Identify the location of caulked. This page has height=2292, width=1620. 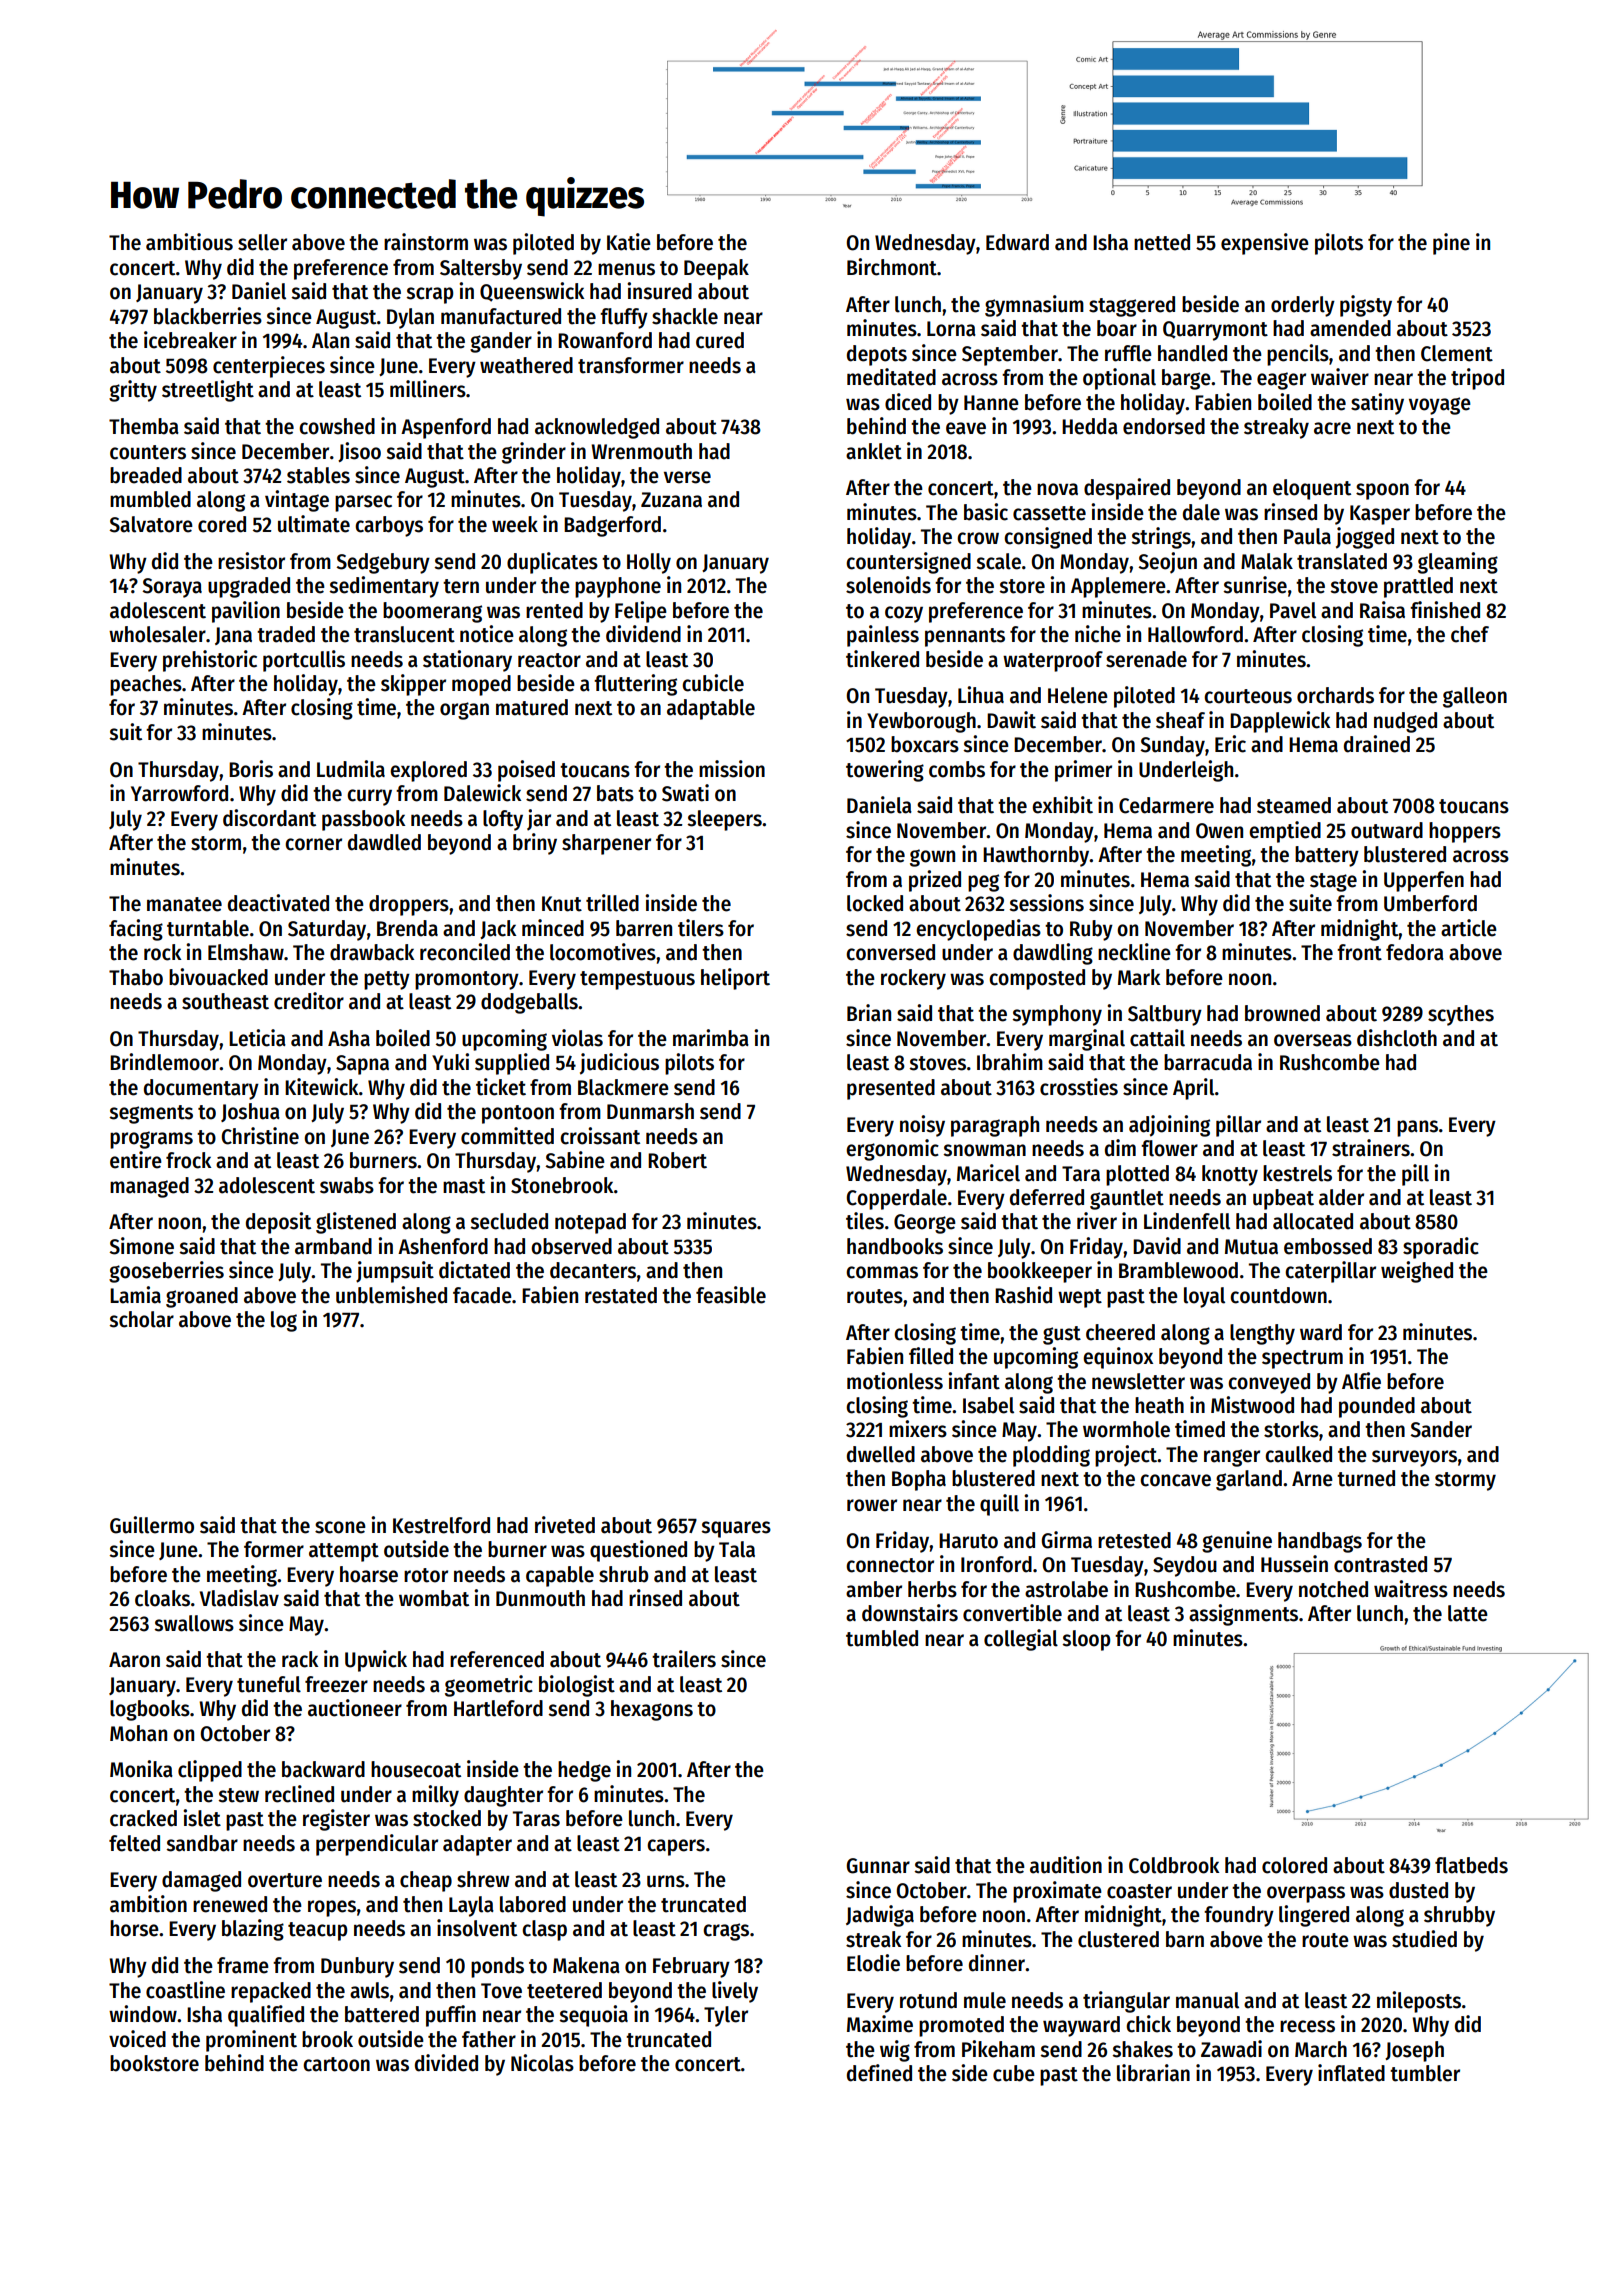
(1298, 1454).
